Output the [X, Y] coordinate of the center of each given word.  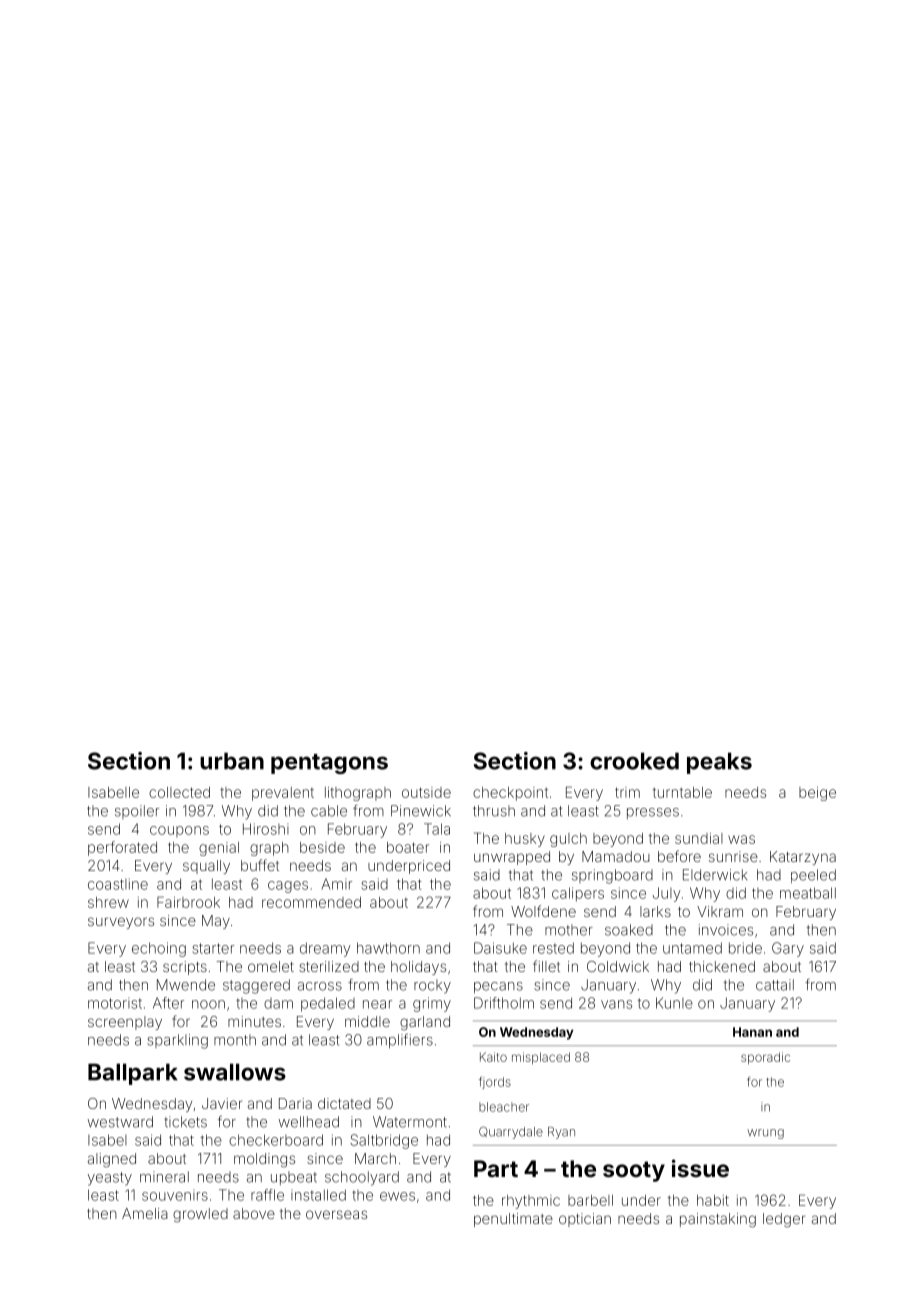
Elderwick [715, 875]
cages [288, 887]
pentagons [329, 764]
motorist [115, 1003]
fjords [495, 1082]
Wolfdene [543, 911]
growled [200, 1215]
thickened [722, 966]
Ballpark [133, 1074]
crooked [634, 761]
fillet [546, 966]
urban [232, 761]
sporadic [765, 1058]
